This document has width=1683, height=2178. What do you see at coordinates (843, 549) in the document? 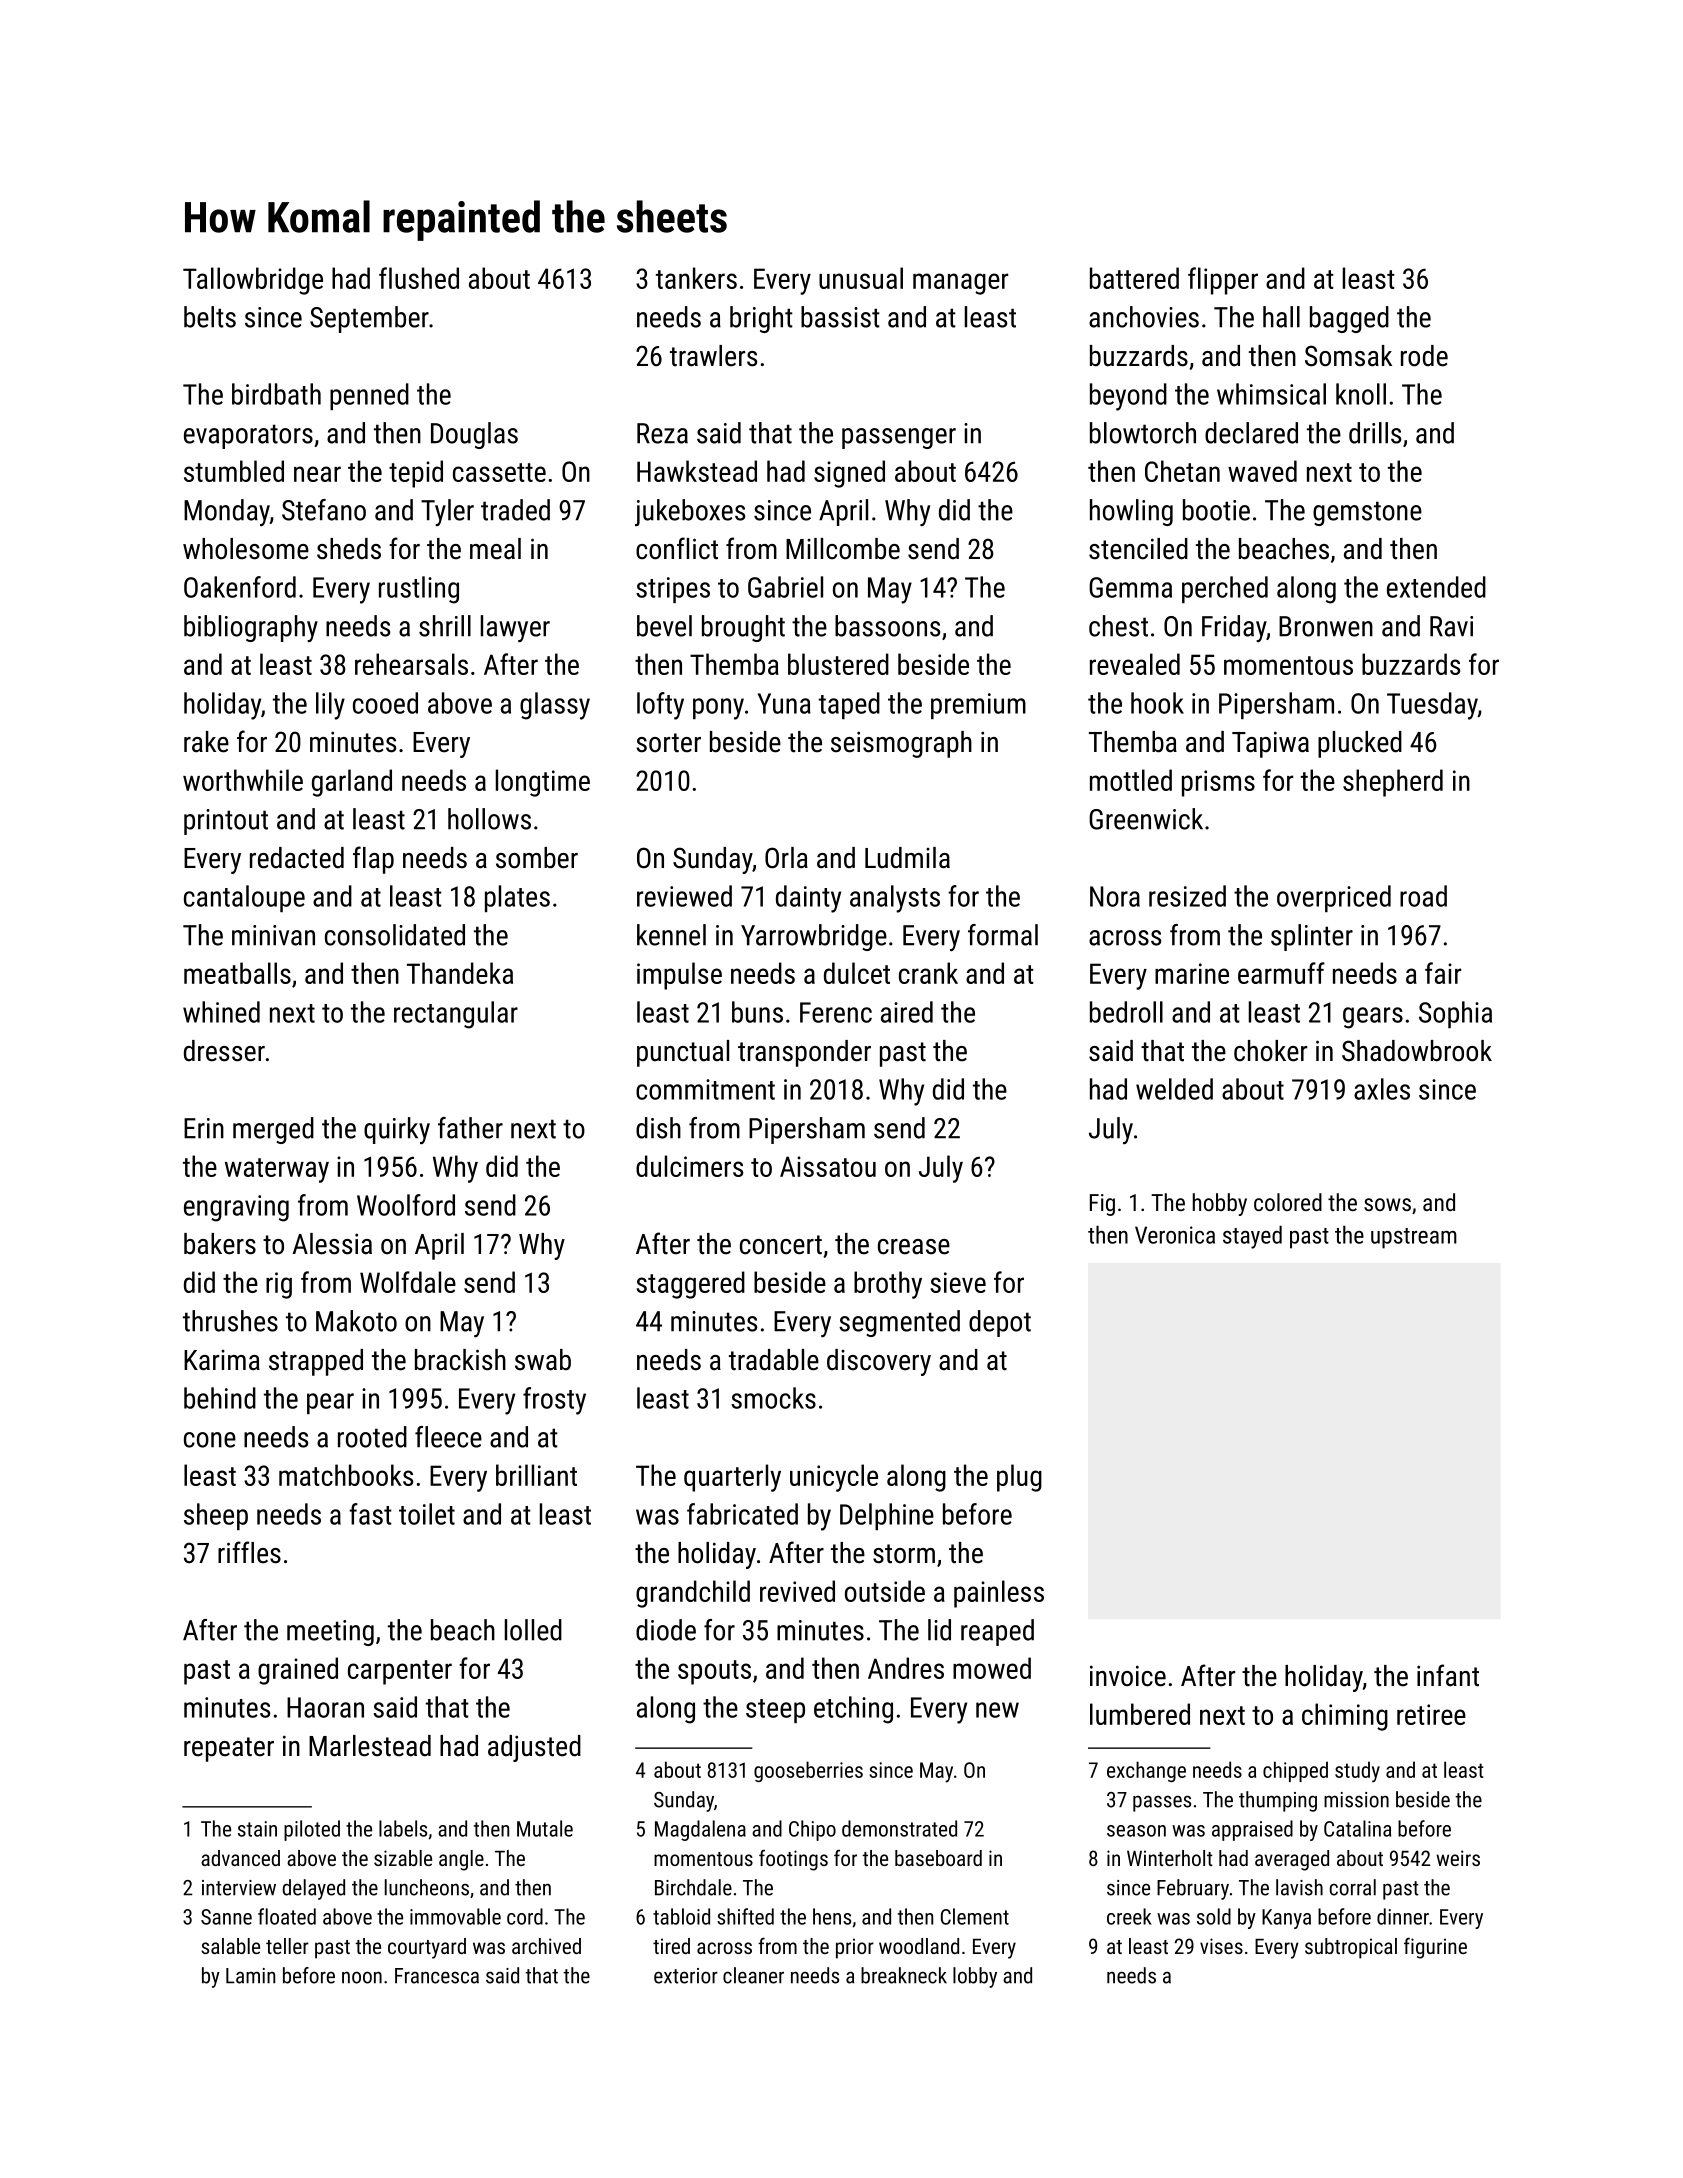
I see `Millcombe` at bounding box center [843, 549].
